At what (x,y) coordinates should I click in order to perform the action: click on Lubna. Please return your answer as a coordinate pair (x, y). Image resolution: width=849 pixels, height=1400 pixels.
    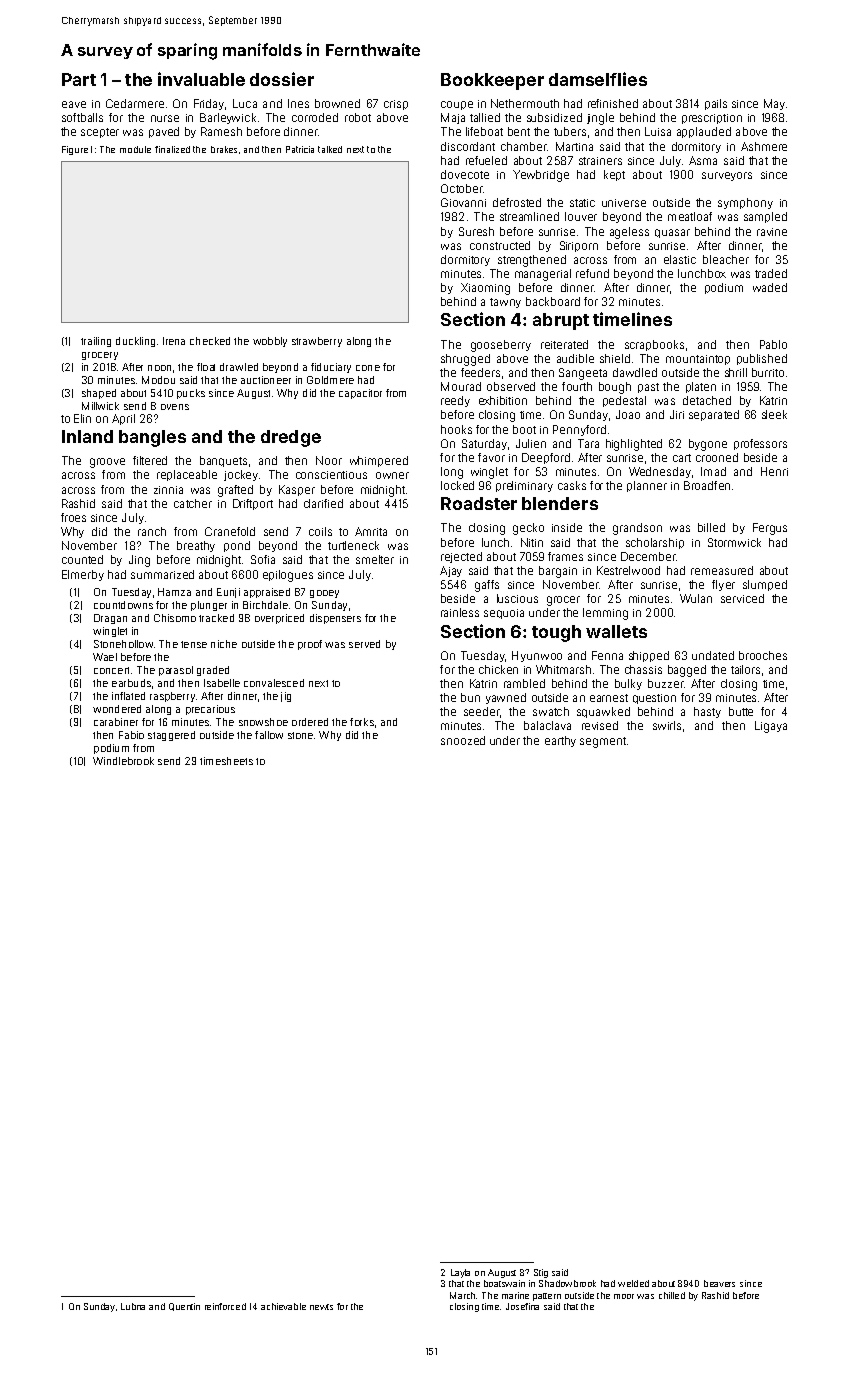
    Looking at the image, I should click on (133, 1306).
